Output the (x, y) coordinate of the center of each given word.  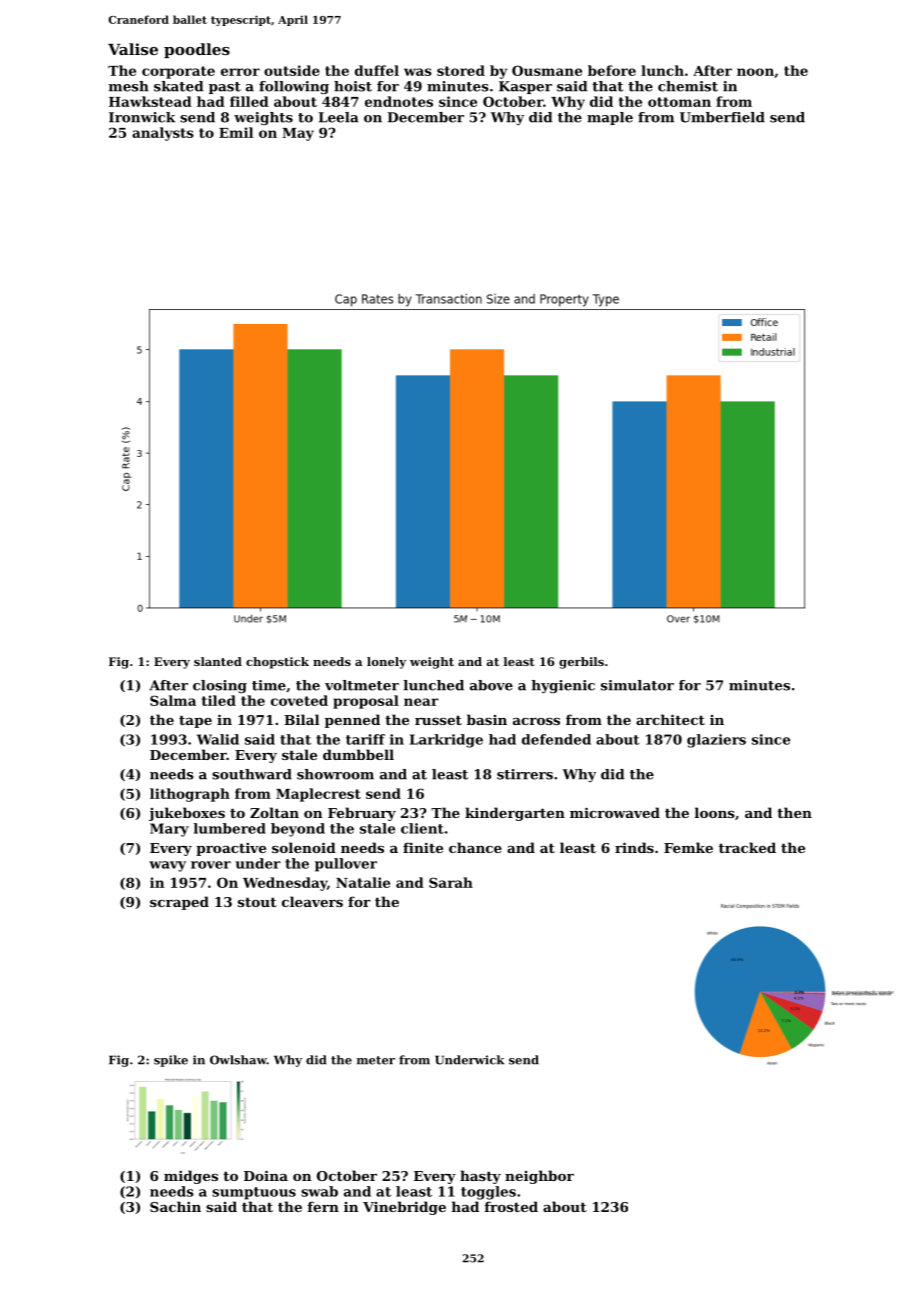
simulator (637, 685)
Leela (339, 117)
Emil (236, 132)
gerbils (581, 663)
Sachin (175, 1206)
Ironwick (142, 117)
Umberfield (722, 117)
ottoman (679, 102)
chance (475, 847)
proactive (231, 849)
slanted (218, 661)
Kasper (525, 87)
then (794, 812)
